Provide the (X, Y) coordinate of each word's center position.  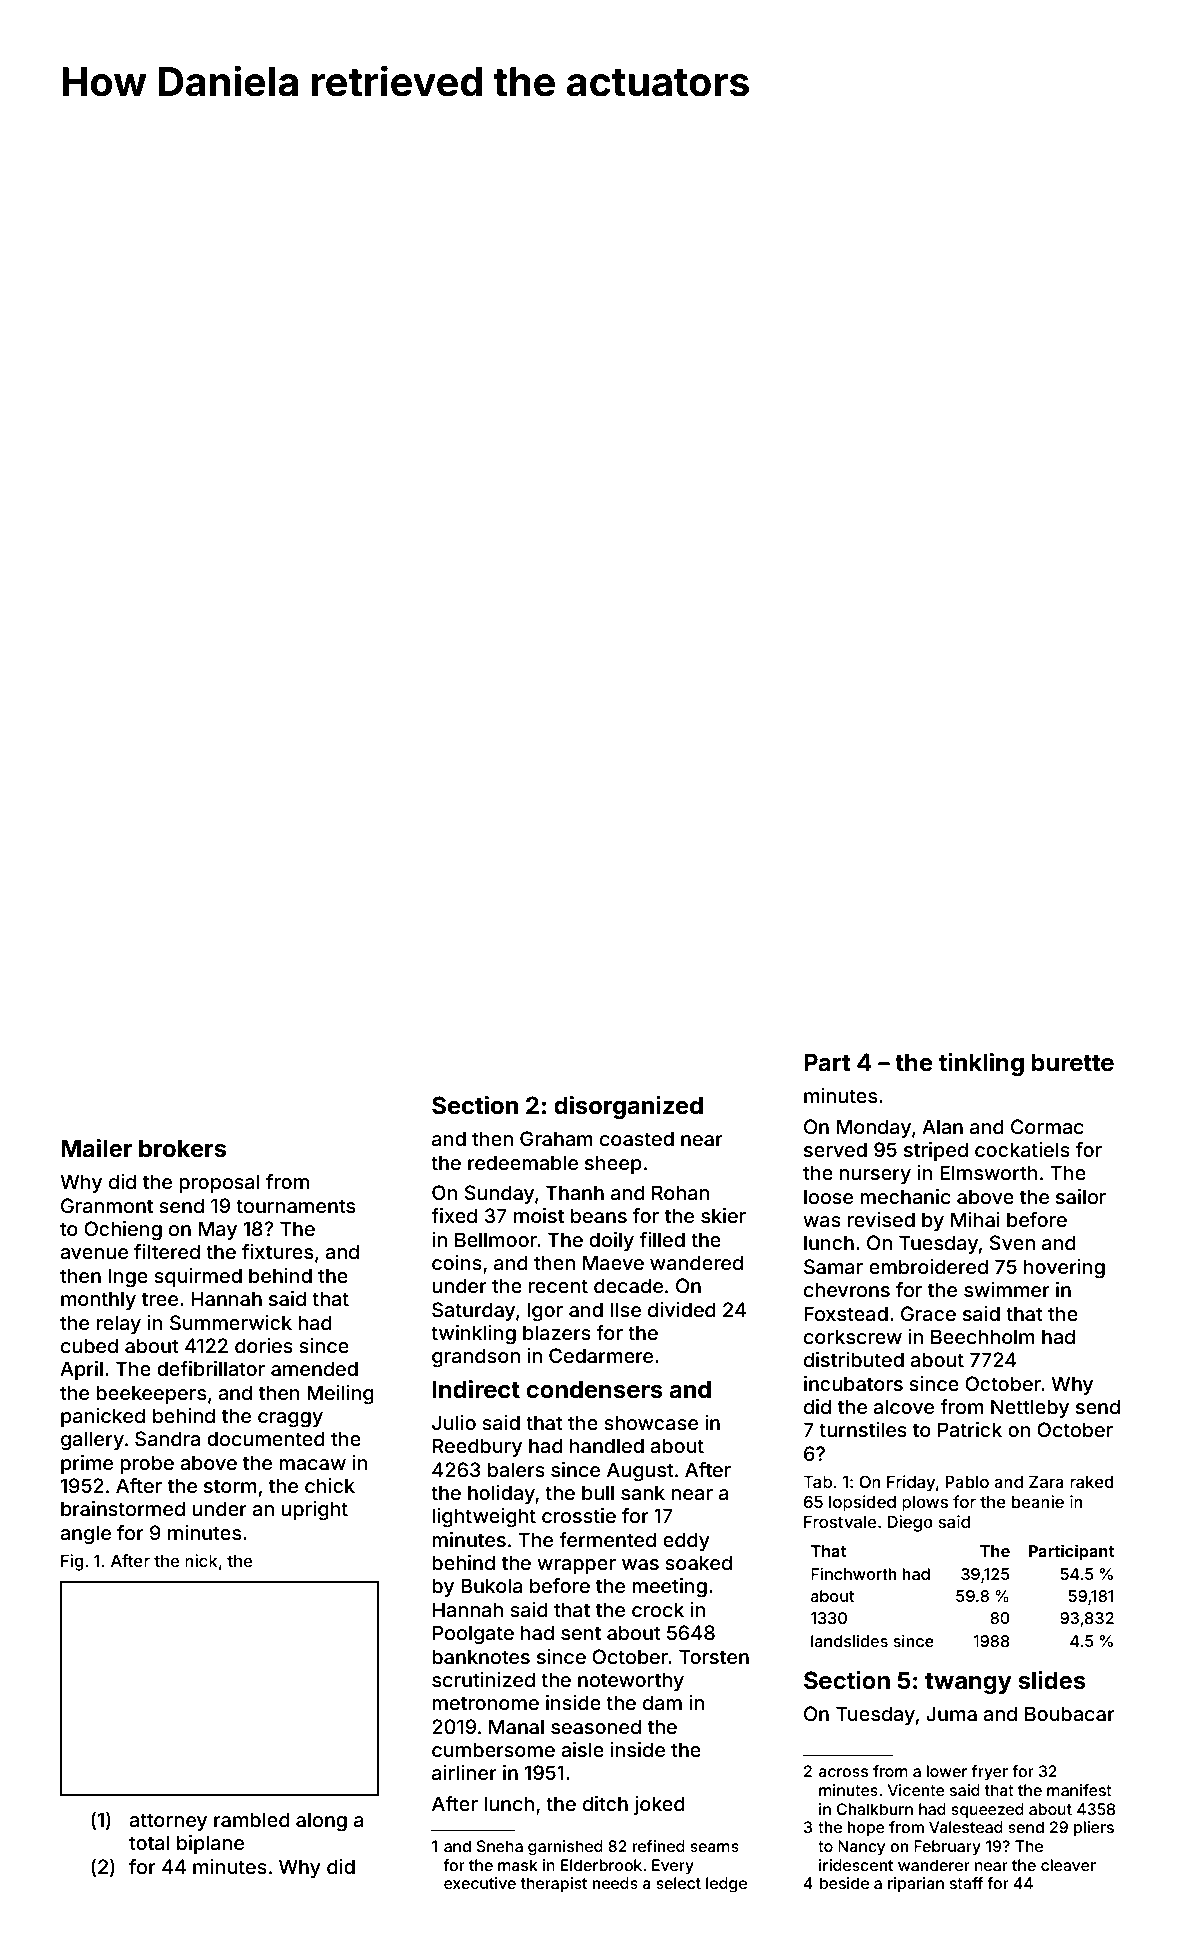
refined (658, 1846)
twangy (968, 1683)
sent (581, 1633)
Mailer (96, 1148)
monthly (98, 1300)
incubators (853, 1383)
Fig (72, 1562)
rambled (251, 1819)
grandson (476, 1358)
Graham (556, 1138)
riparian (916, 1884)
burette (1072, 1062)
